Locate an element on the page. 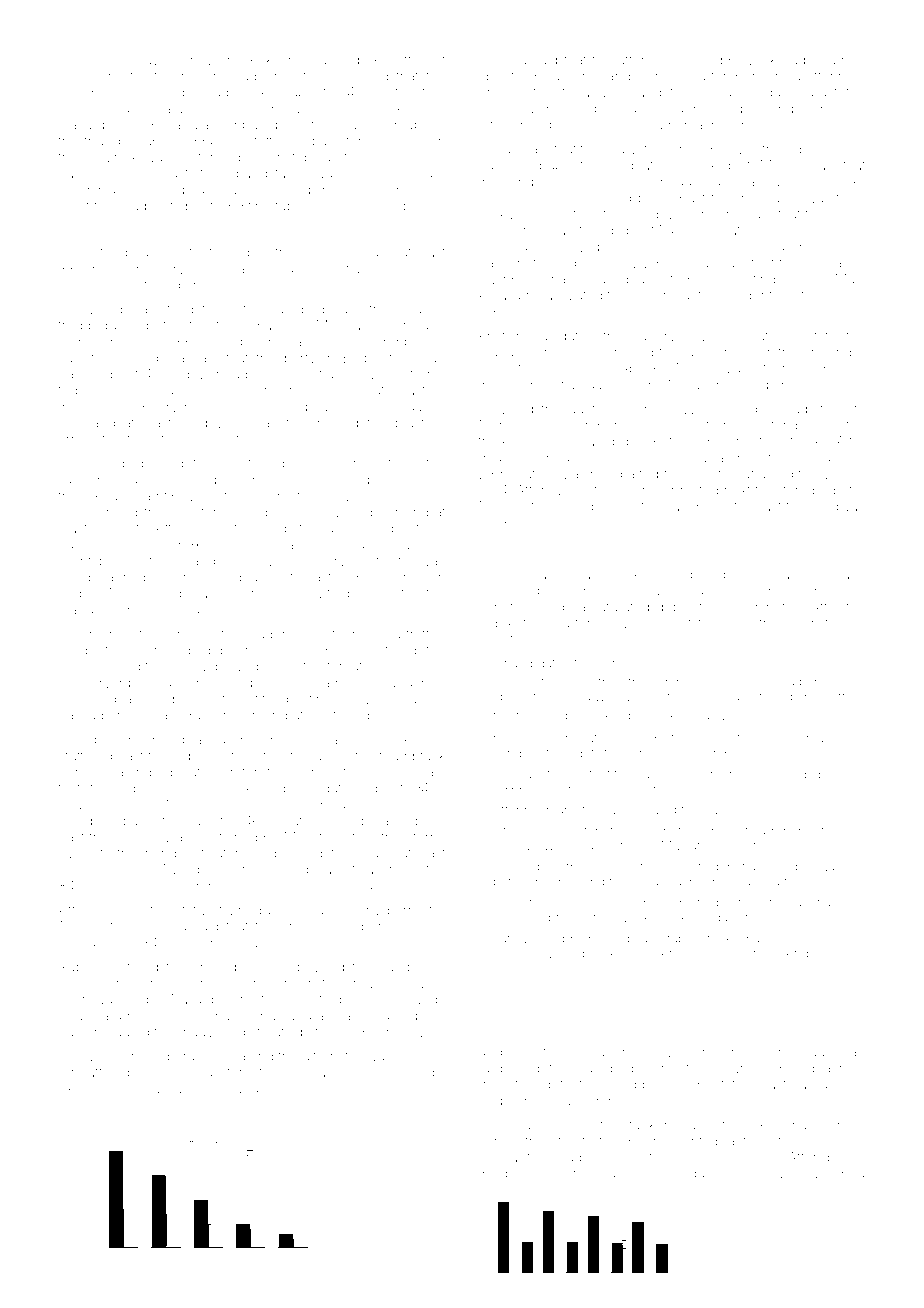 The image size is (924, 1308). Amalia is located at coordinates (499, 295).
